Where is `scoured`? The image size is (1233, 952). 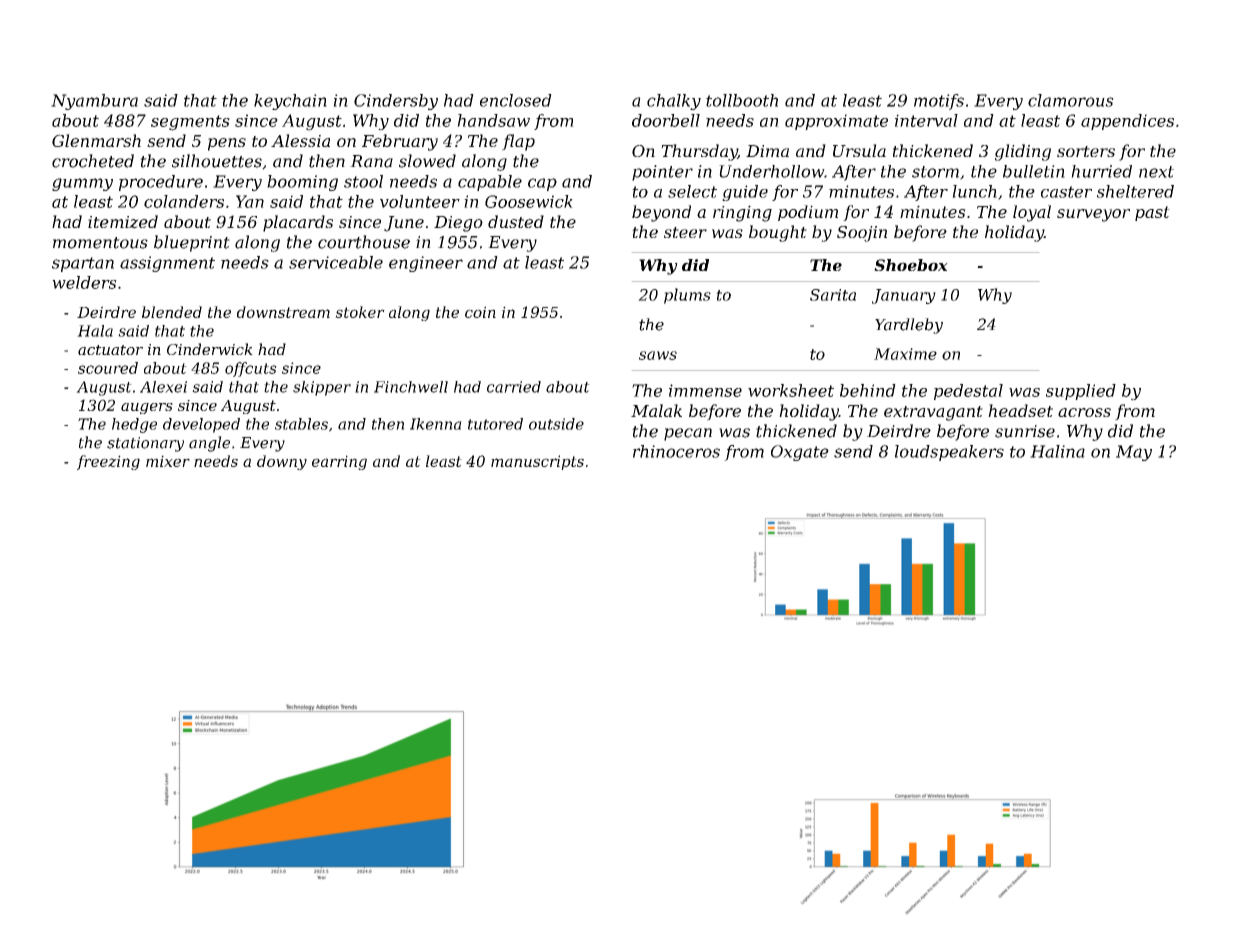 scoured is located at coordinates (108, 368).
